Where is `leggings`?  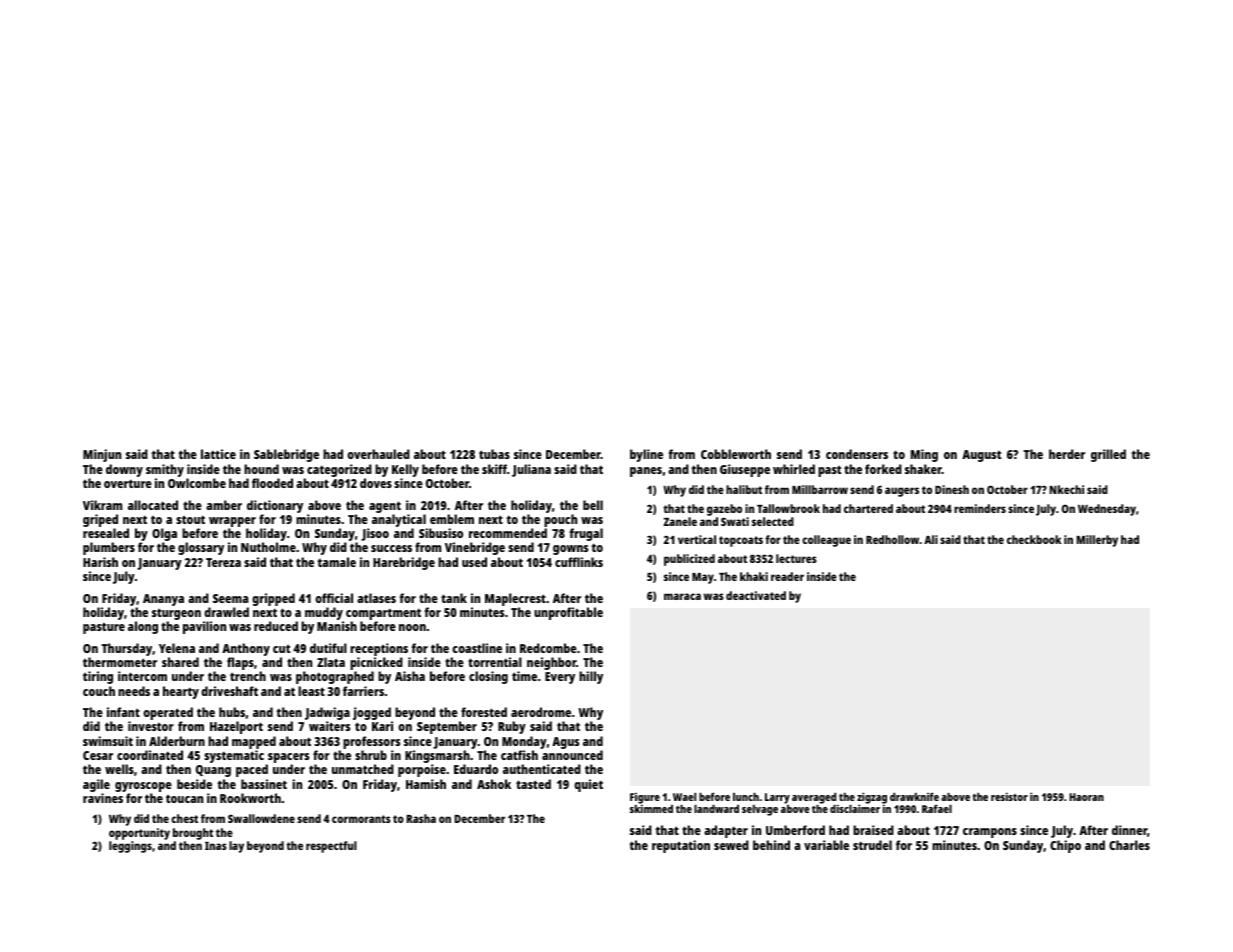
leggings is located at coordinates (130, 847).
